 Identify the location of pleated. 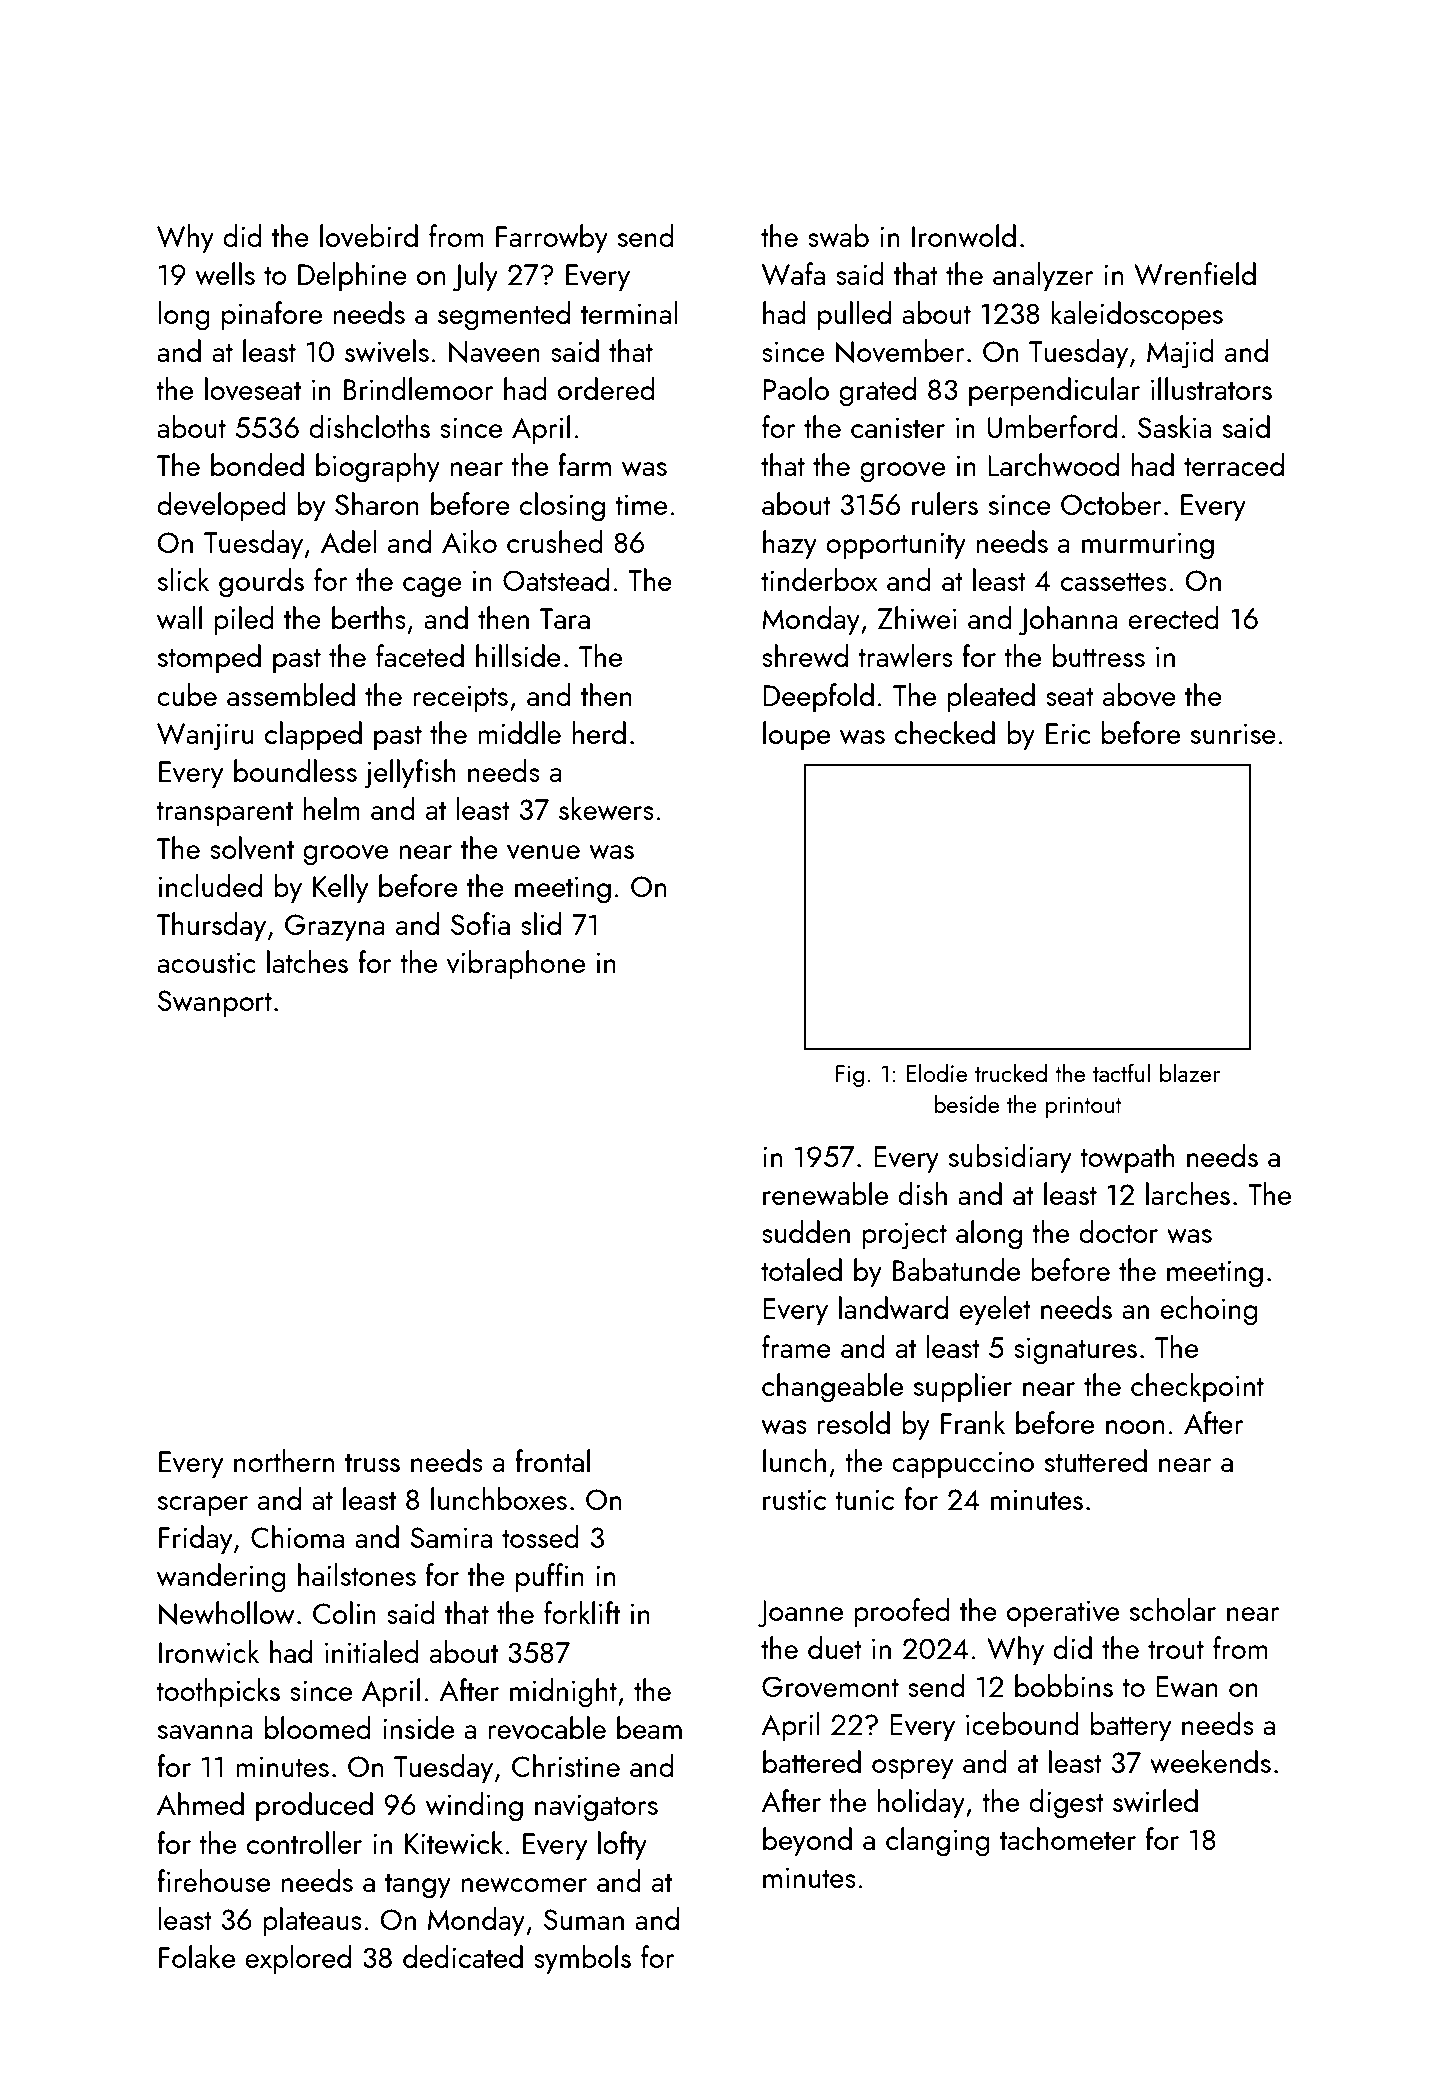
(991, 697).
